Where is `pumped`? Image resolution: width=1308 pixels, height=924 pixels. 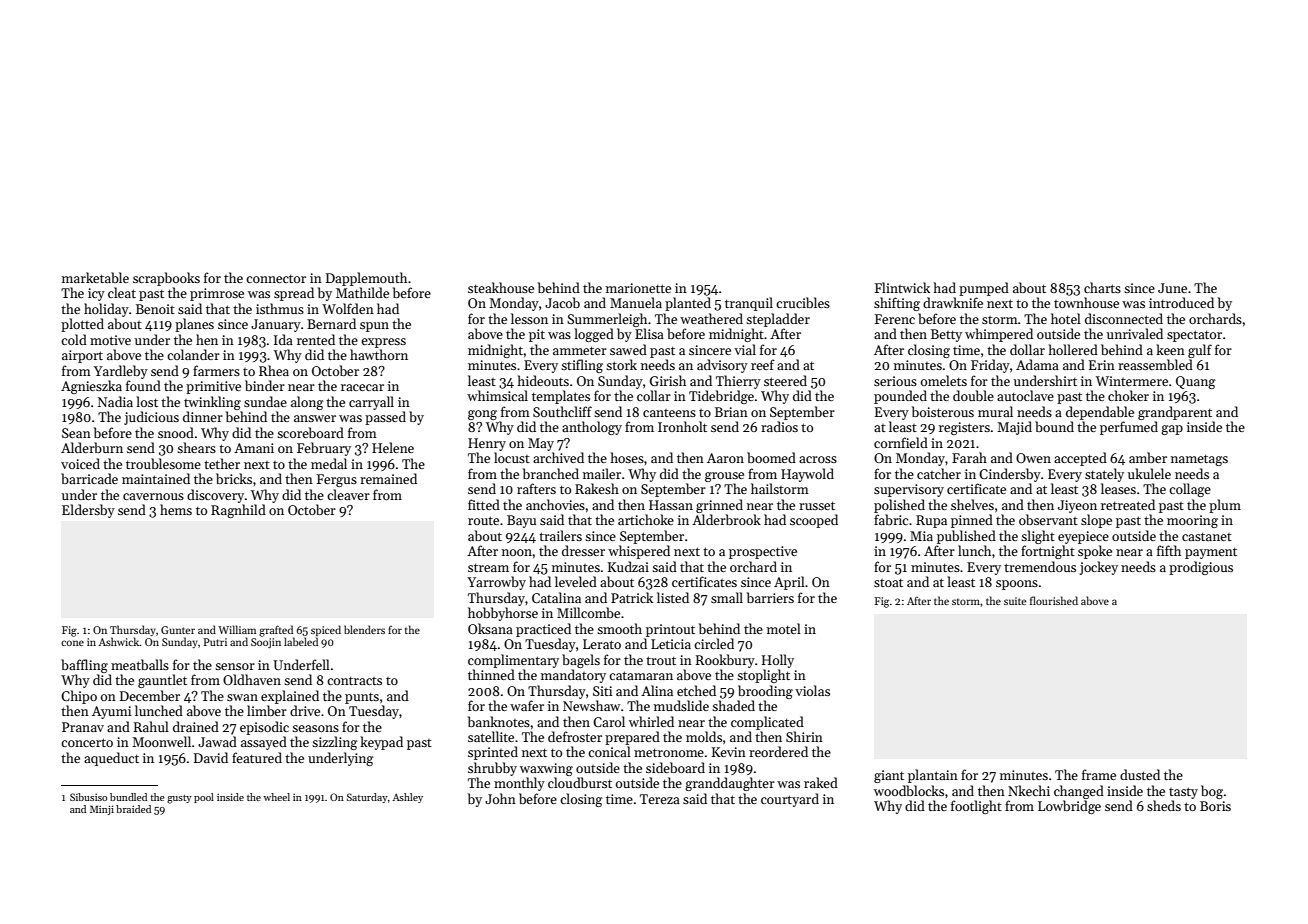
pumped is located at coordinates (984, 289).
